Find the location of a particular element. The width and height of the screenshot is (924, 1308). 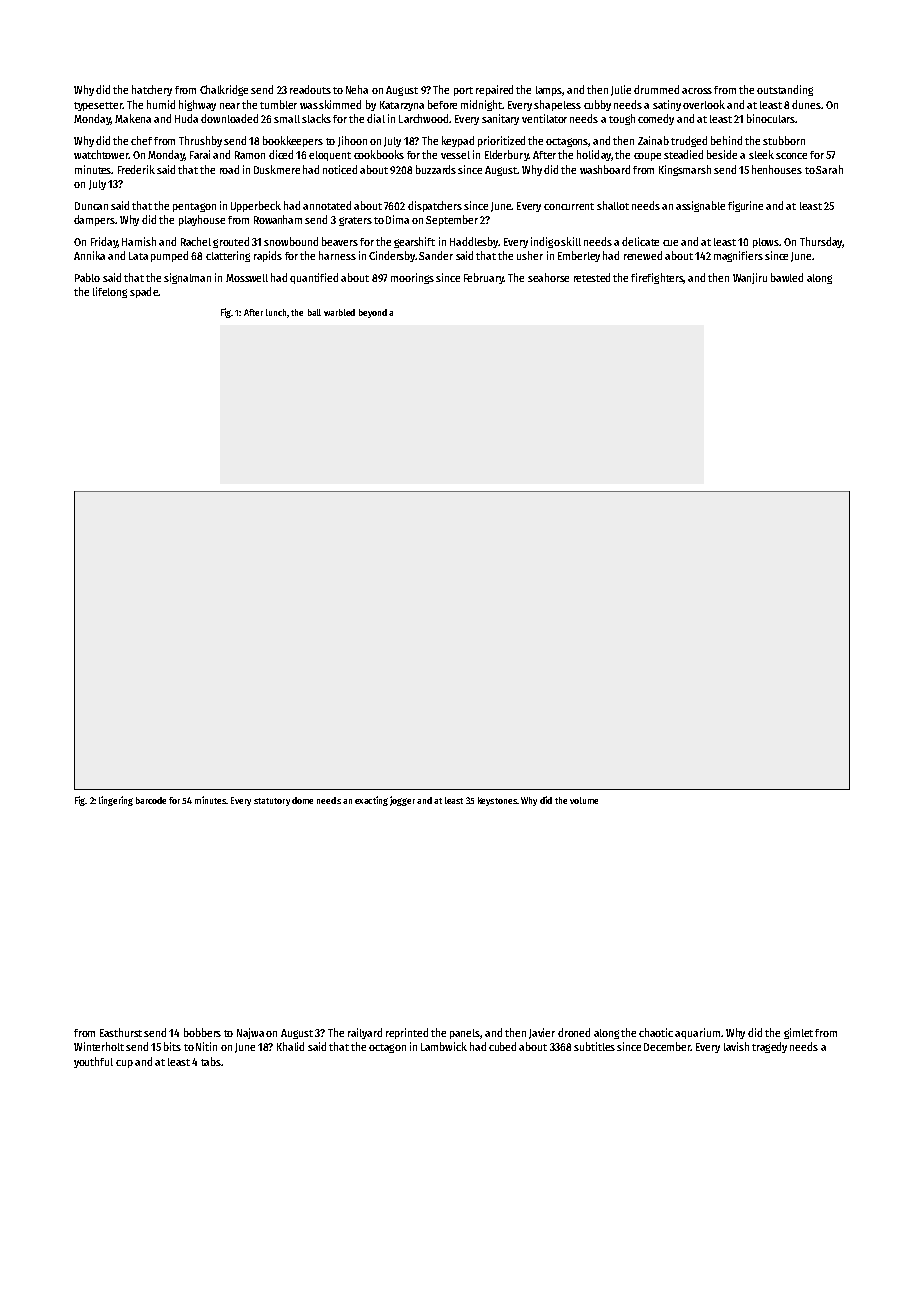

Julie is located at coordinates (621, 90).
